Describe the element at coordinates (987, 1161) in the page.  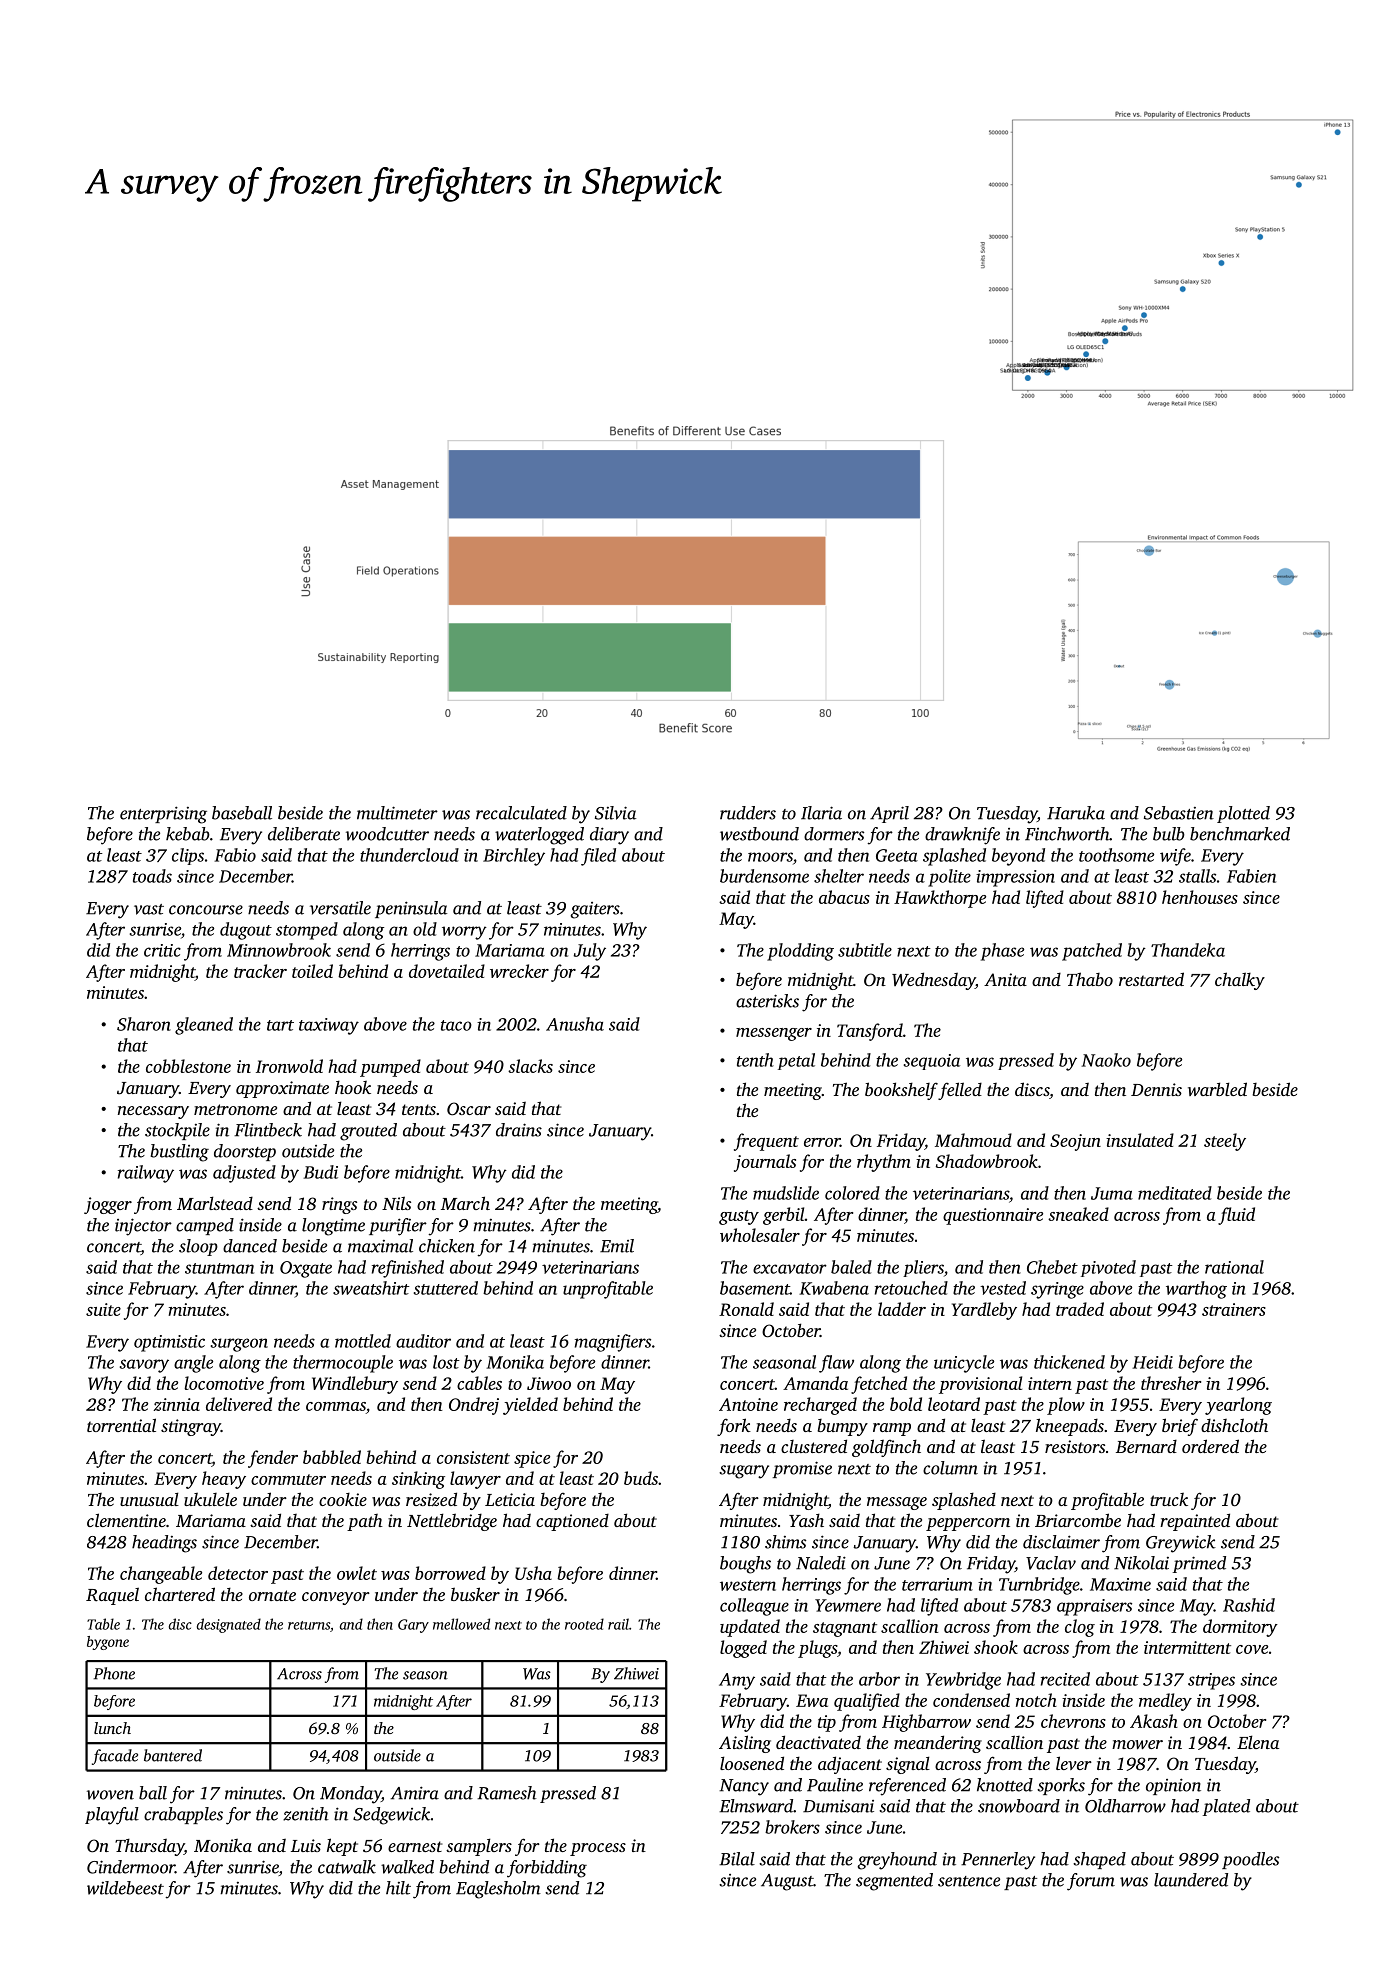
I see `Shadowbrook` at that location.
